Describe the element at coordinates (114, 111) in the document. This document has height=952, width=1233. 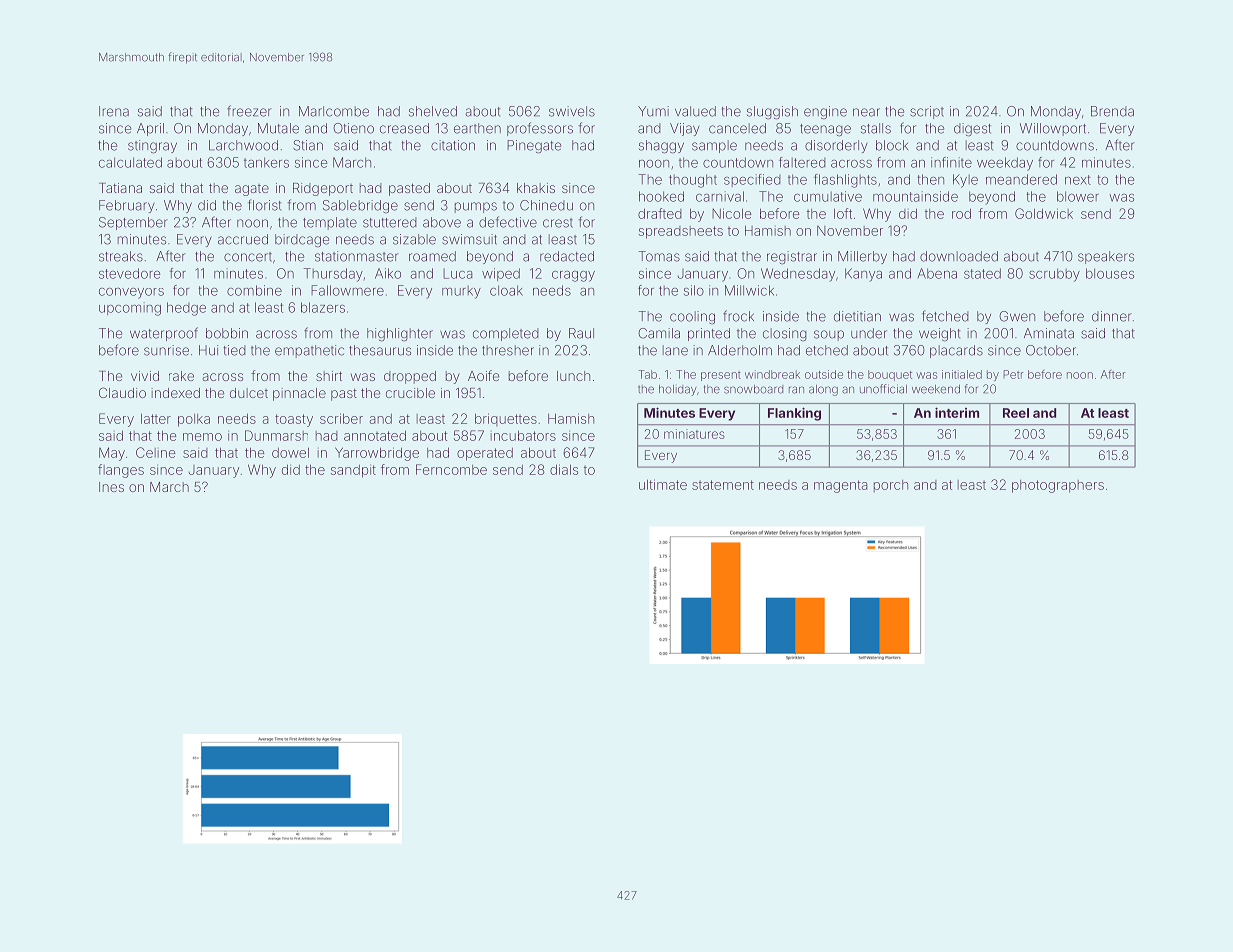
I see `Irena` at that location.
